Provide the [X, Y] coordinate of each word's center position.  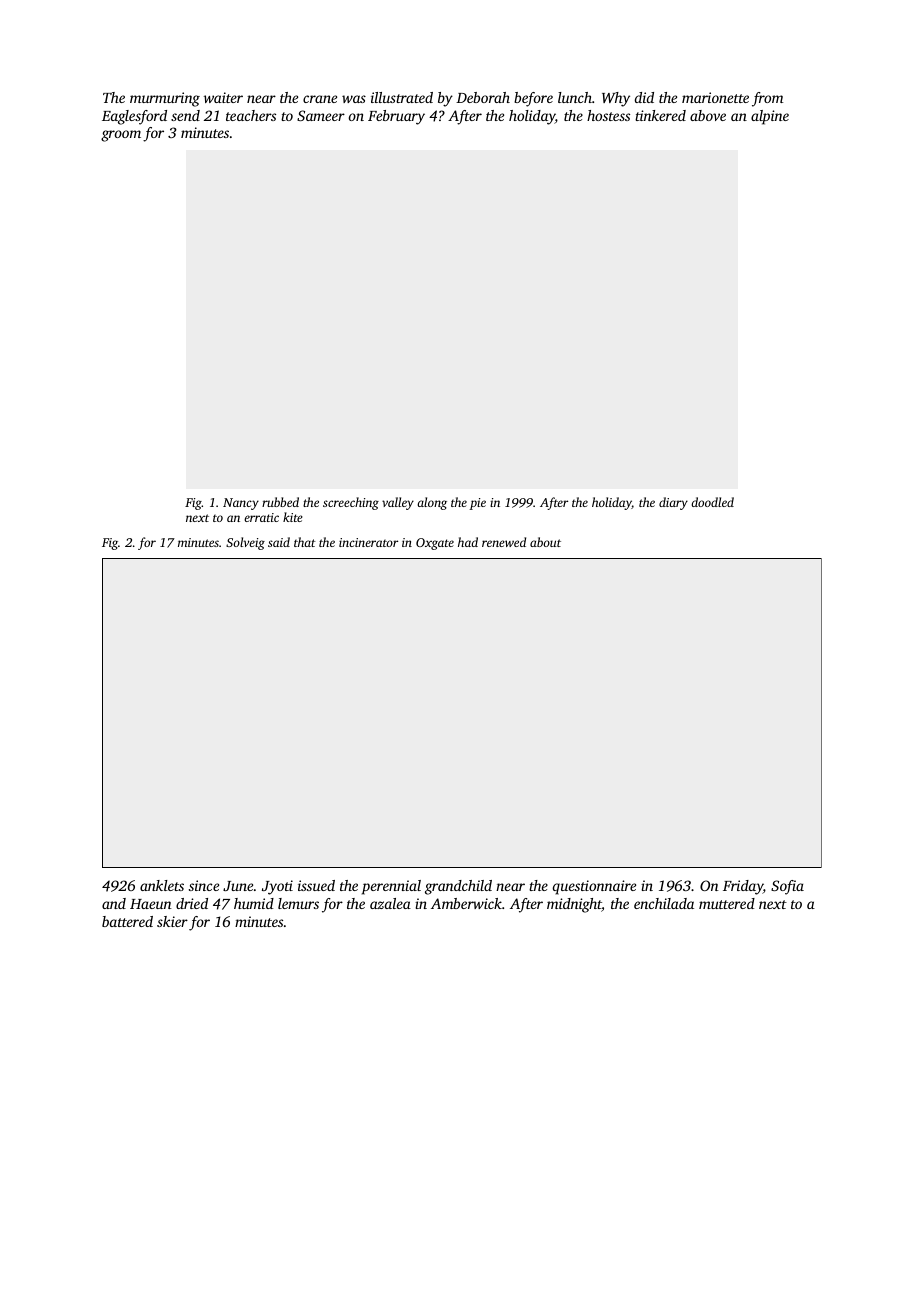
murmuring [165, 99]
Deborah [483, 97]
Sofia [787, 887]
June [238, 886]
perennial [391, 887]
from [767, 99]
